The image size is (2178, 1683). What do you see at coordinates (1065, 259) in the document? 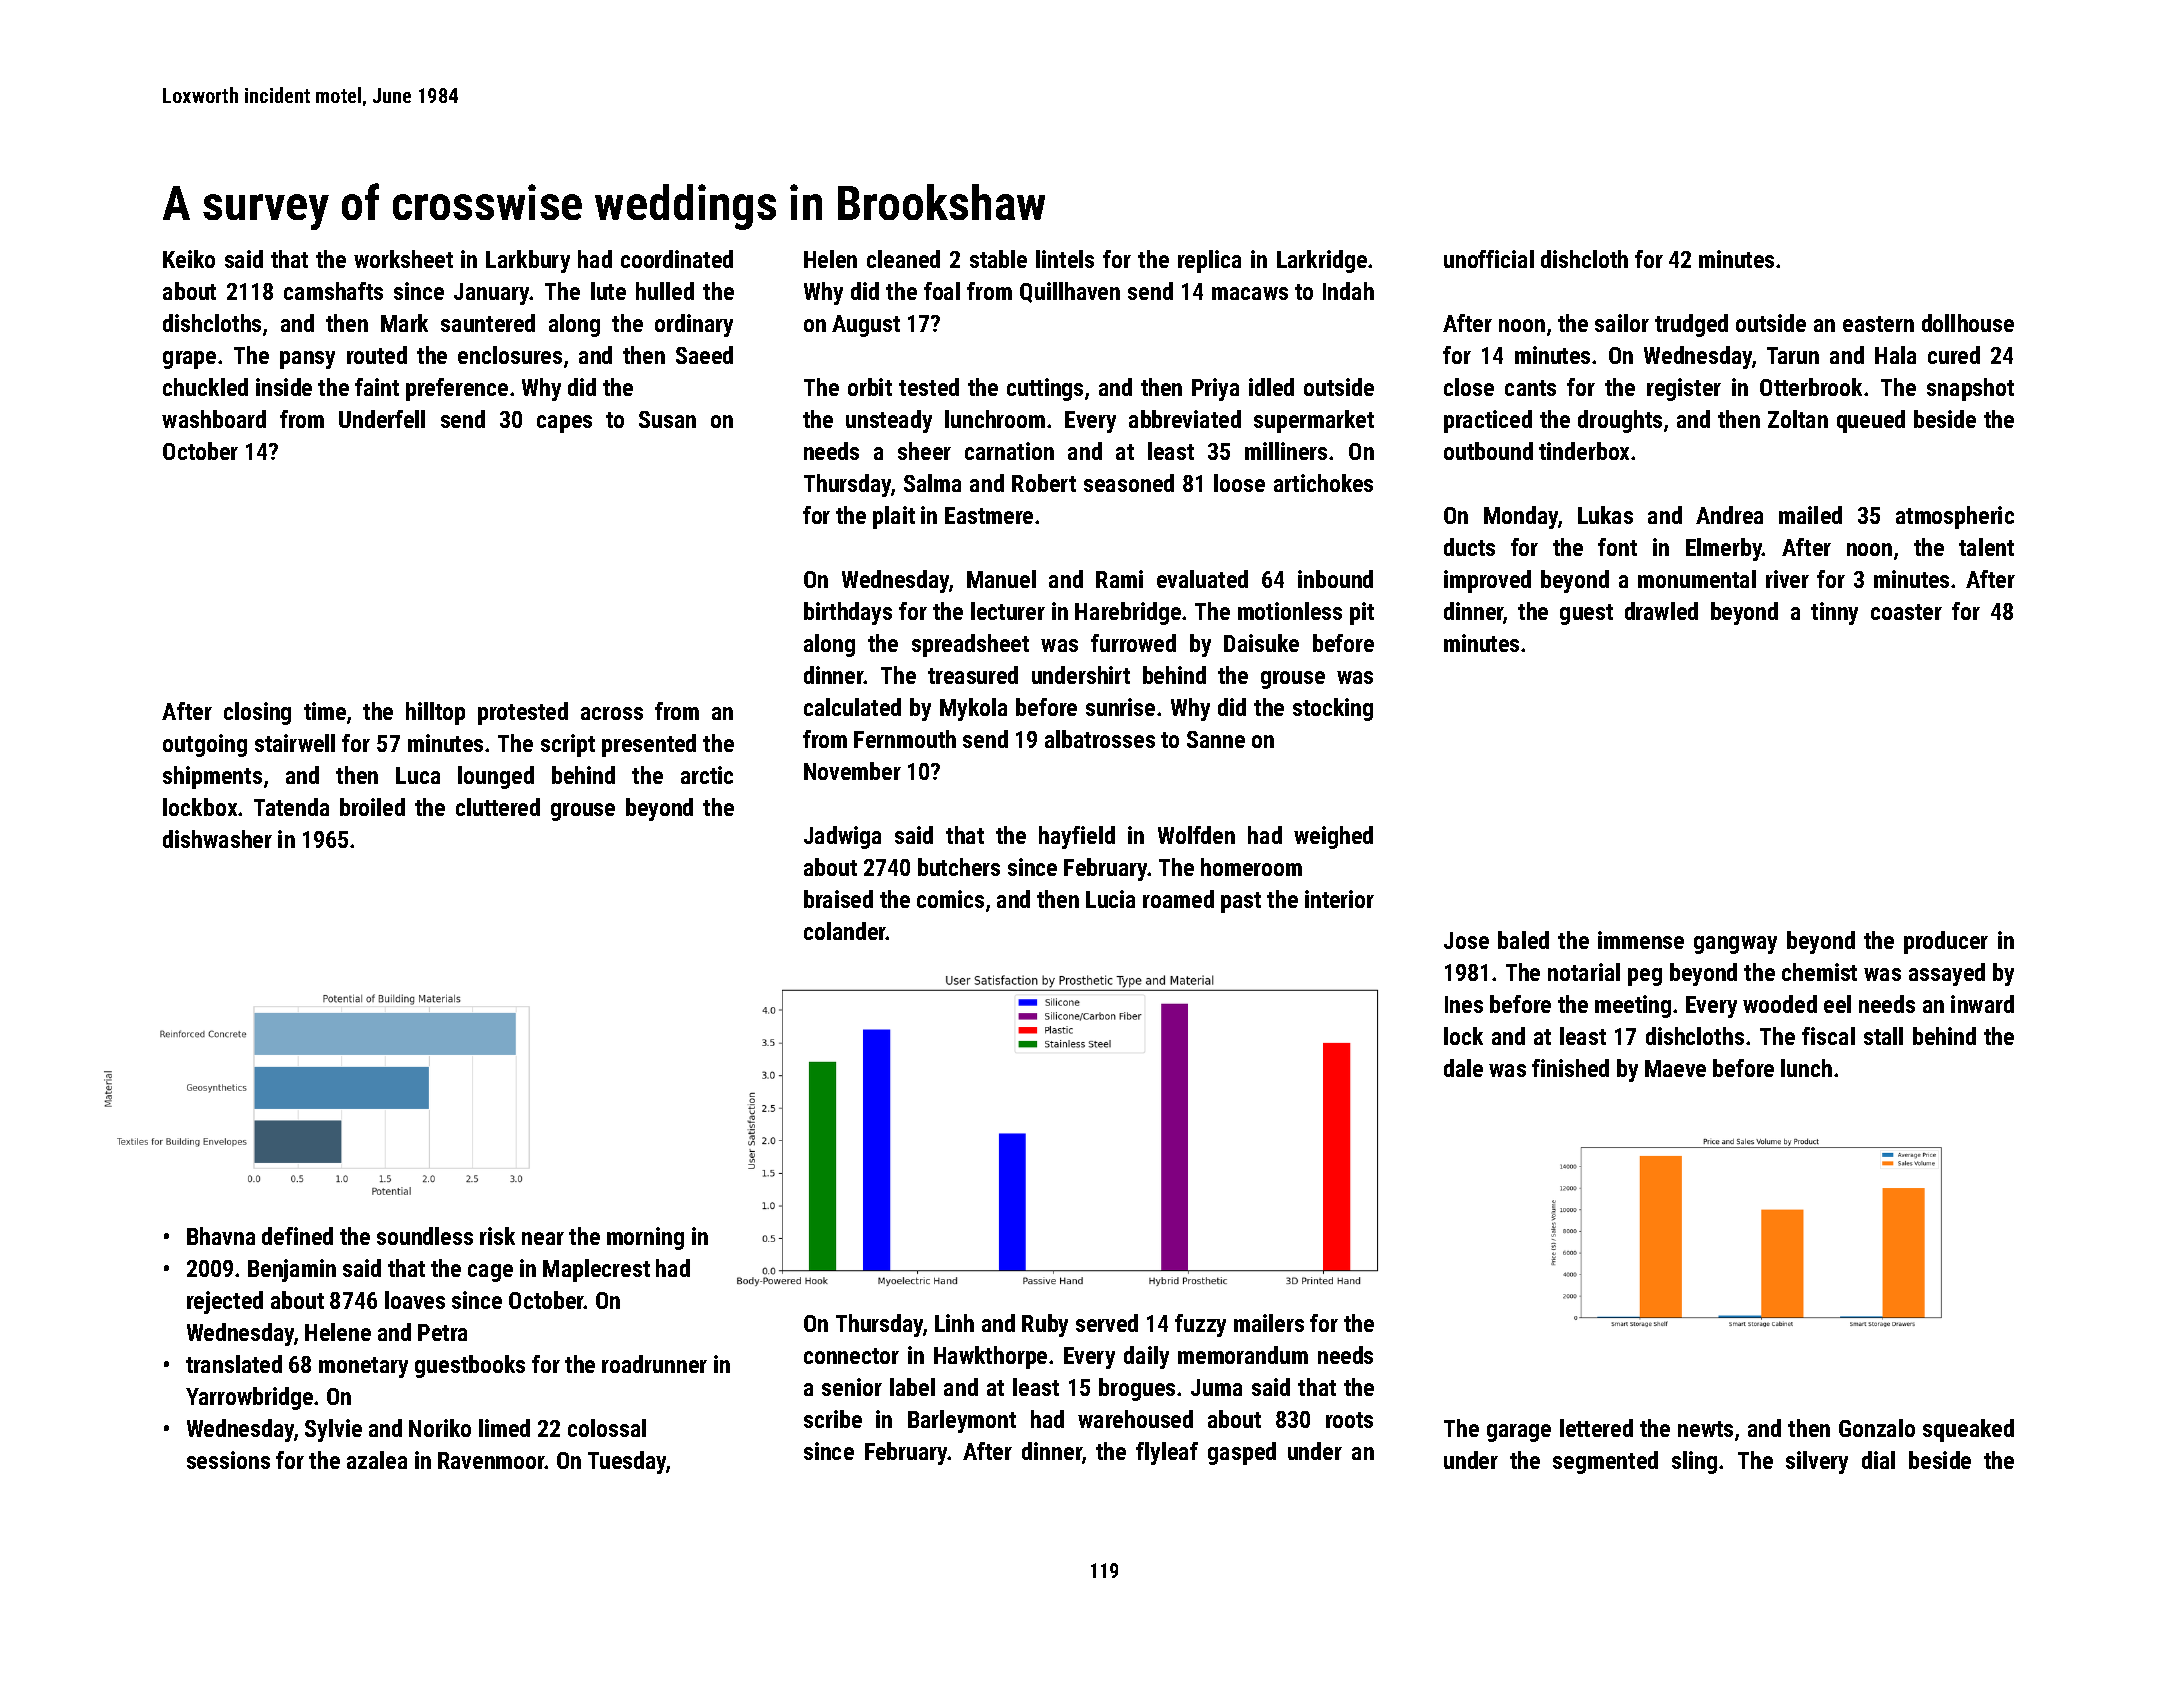
I see `lintels` at bounding box center [1065, 259].
